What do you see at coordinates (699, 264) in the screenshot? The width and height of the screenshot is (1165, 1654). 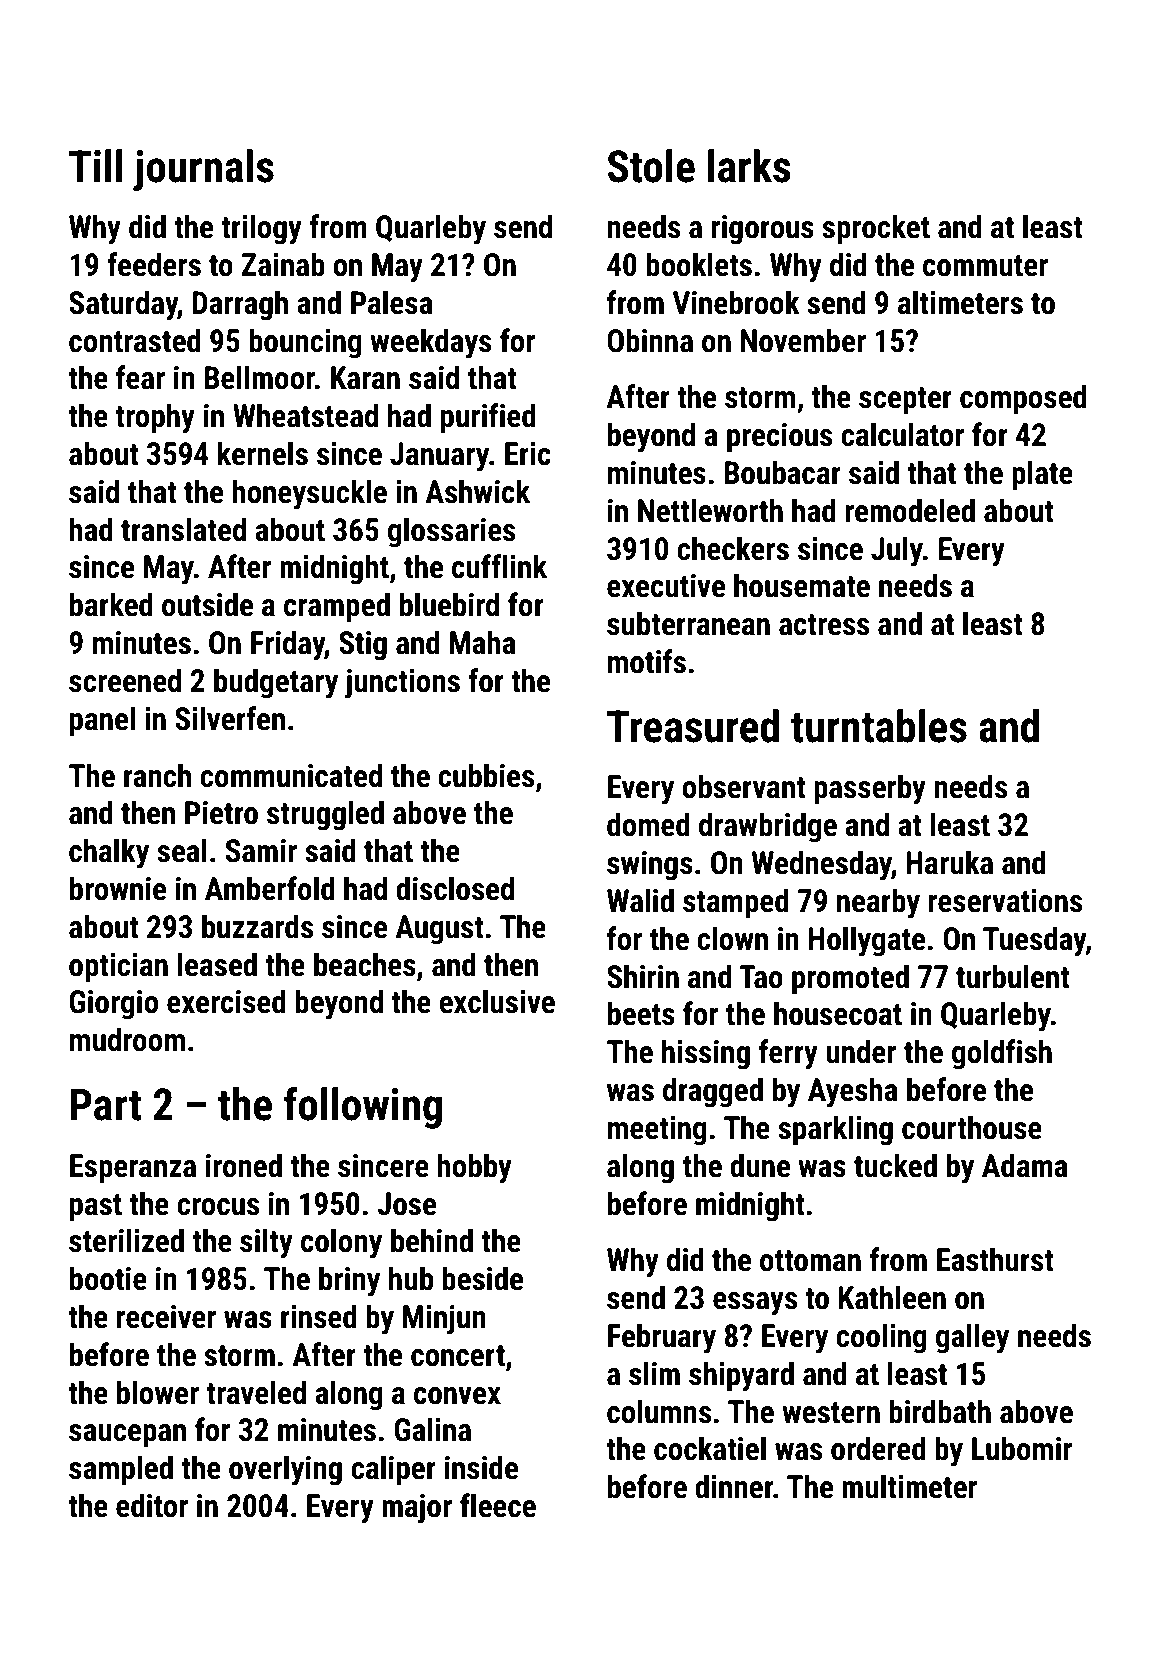 I see `booklets` at bounding box center [699, 264].
